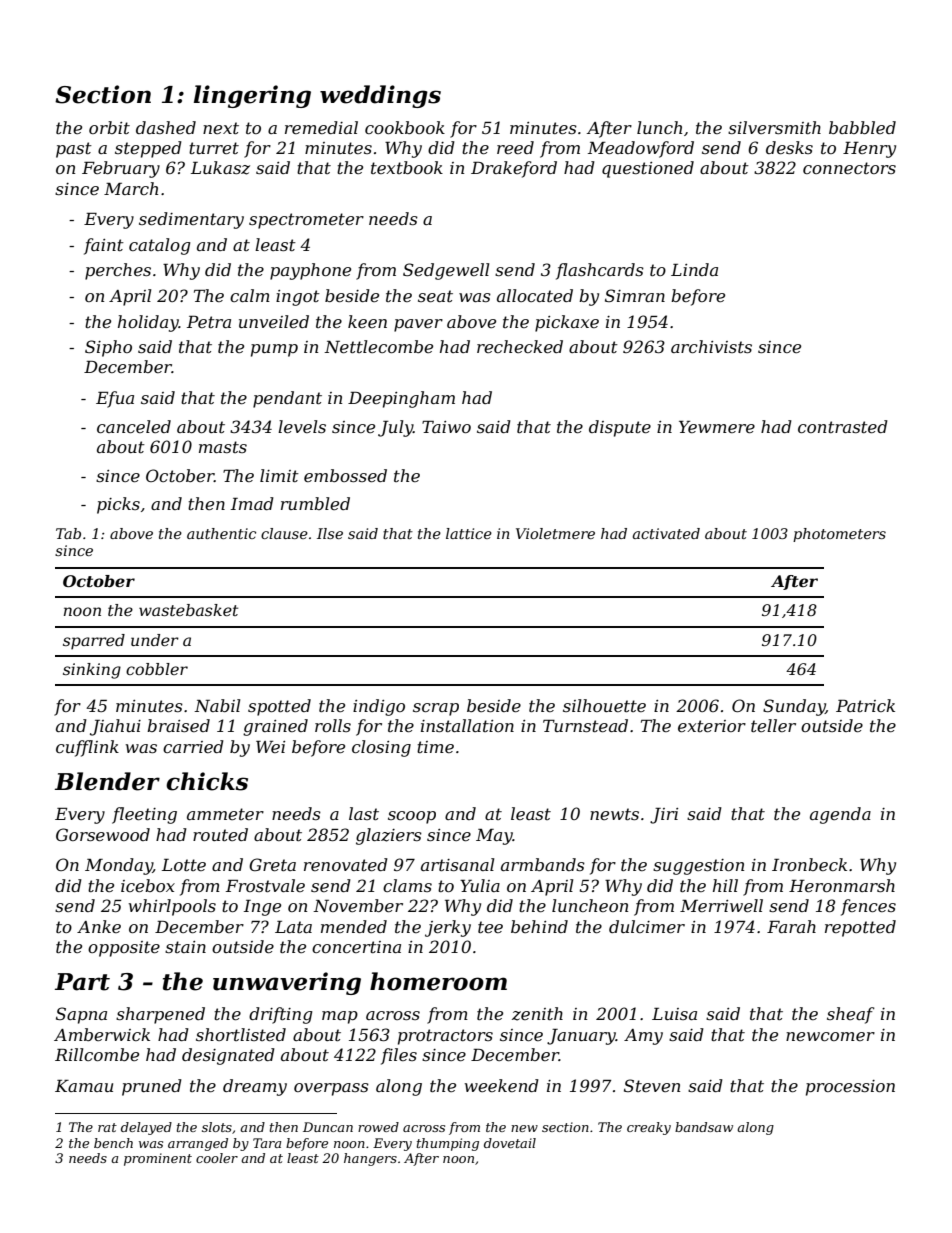 The height and width of the screenshot is (1233, 952). What do you see at coordinates (774, 127) in the screenshot?
I see `silversmith` at bounding box center [774, 127].
